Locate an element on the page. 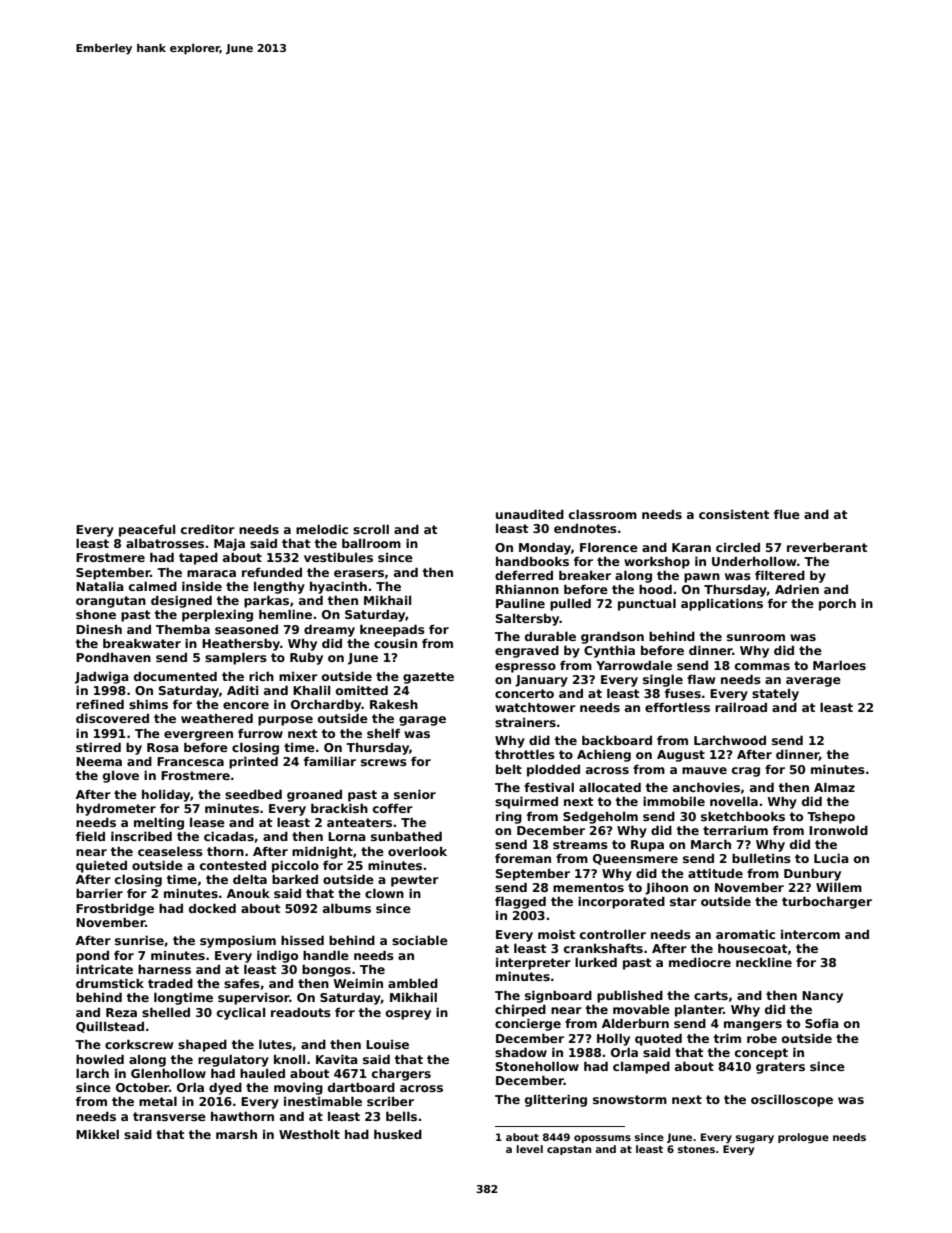  field is located at coordinates (90, 836).
